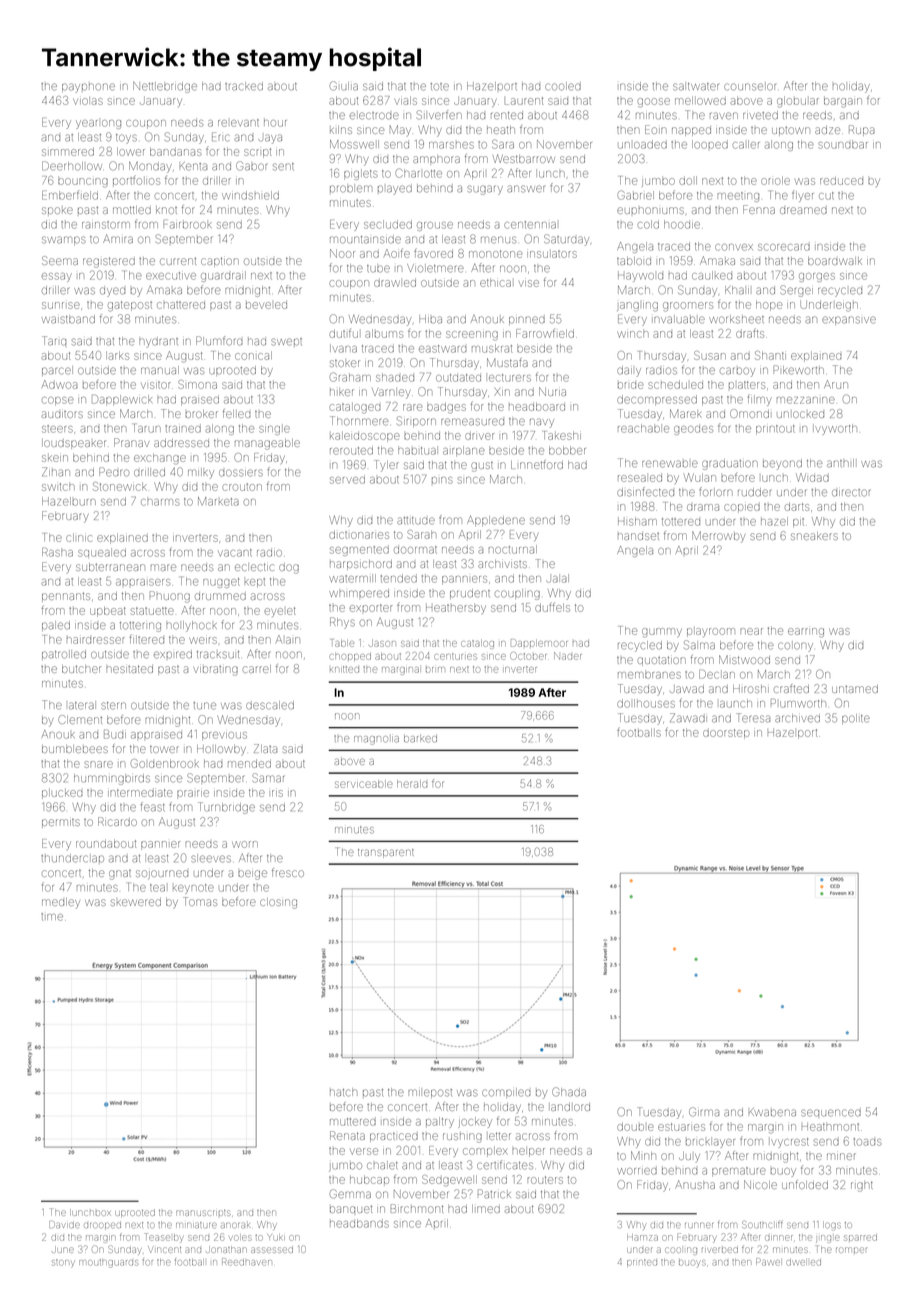 The width and height of the page is (924, 1308). I want to click on Declan, so click(717, 674).
